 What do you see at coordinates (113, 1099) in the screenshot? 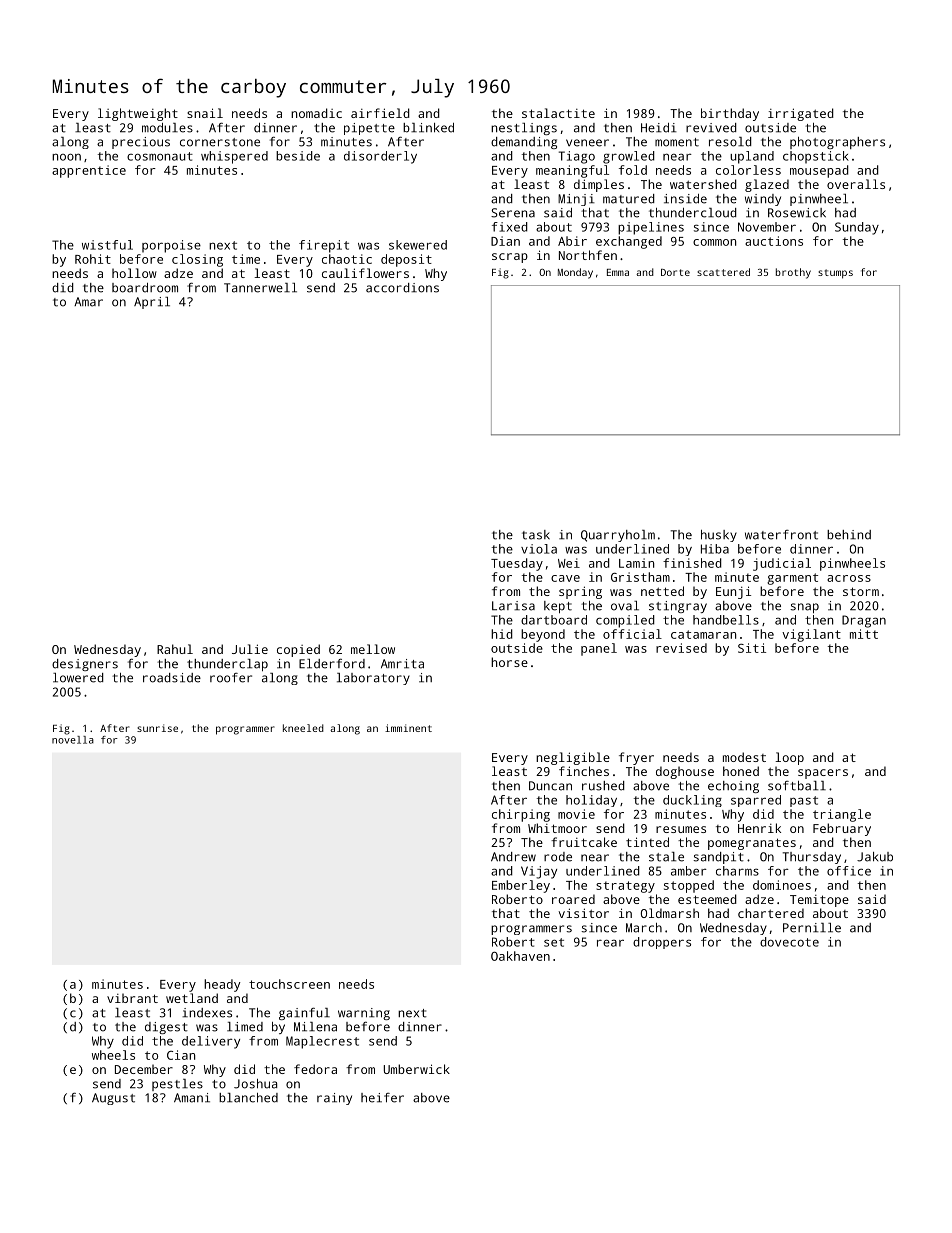
I see `August` at bounding box center [113, 1099].
